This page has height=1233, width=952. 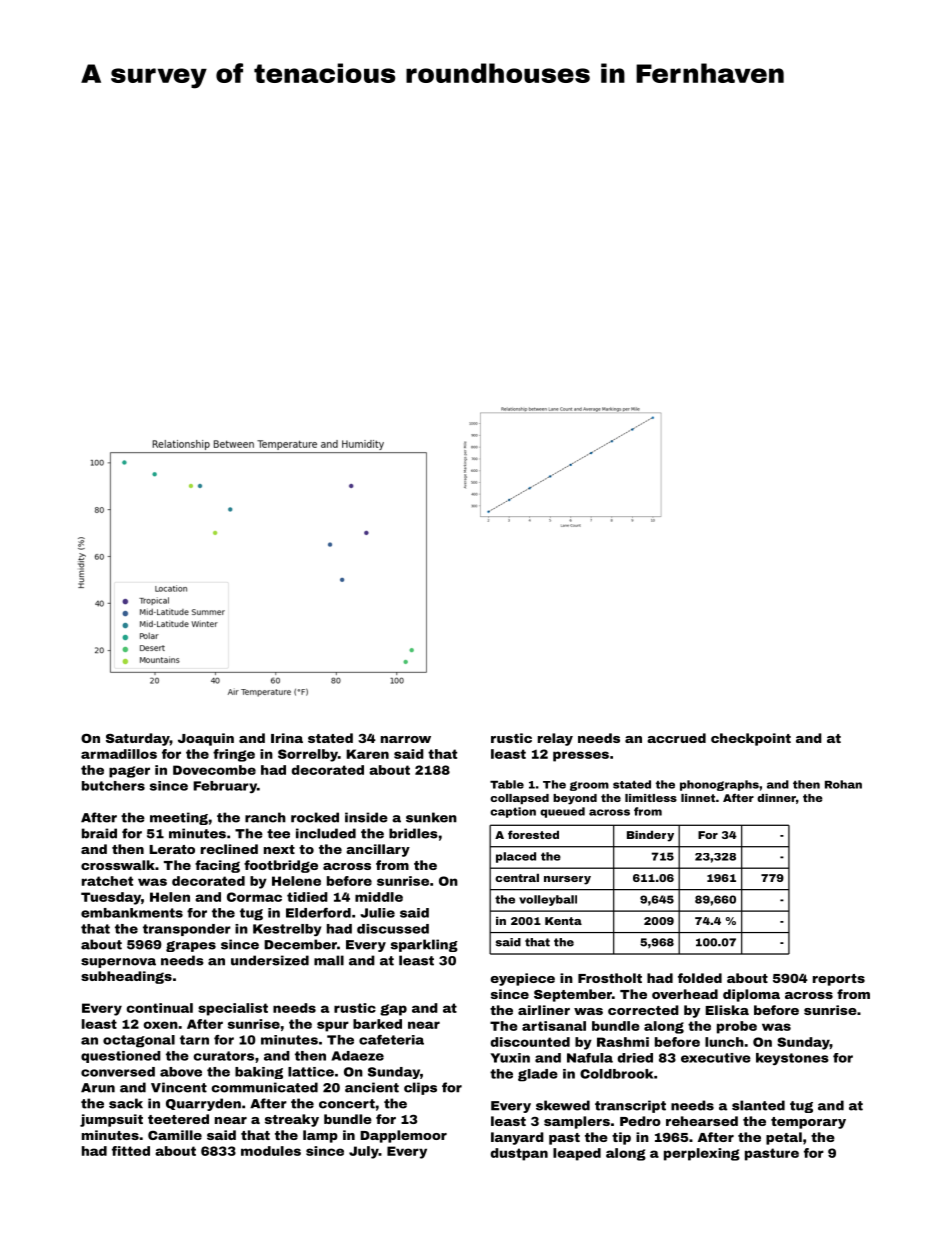 What do you see at coordinates (172, 849) in the page?
I see `Lerato` at bounding box center [172, 849].
